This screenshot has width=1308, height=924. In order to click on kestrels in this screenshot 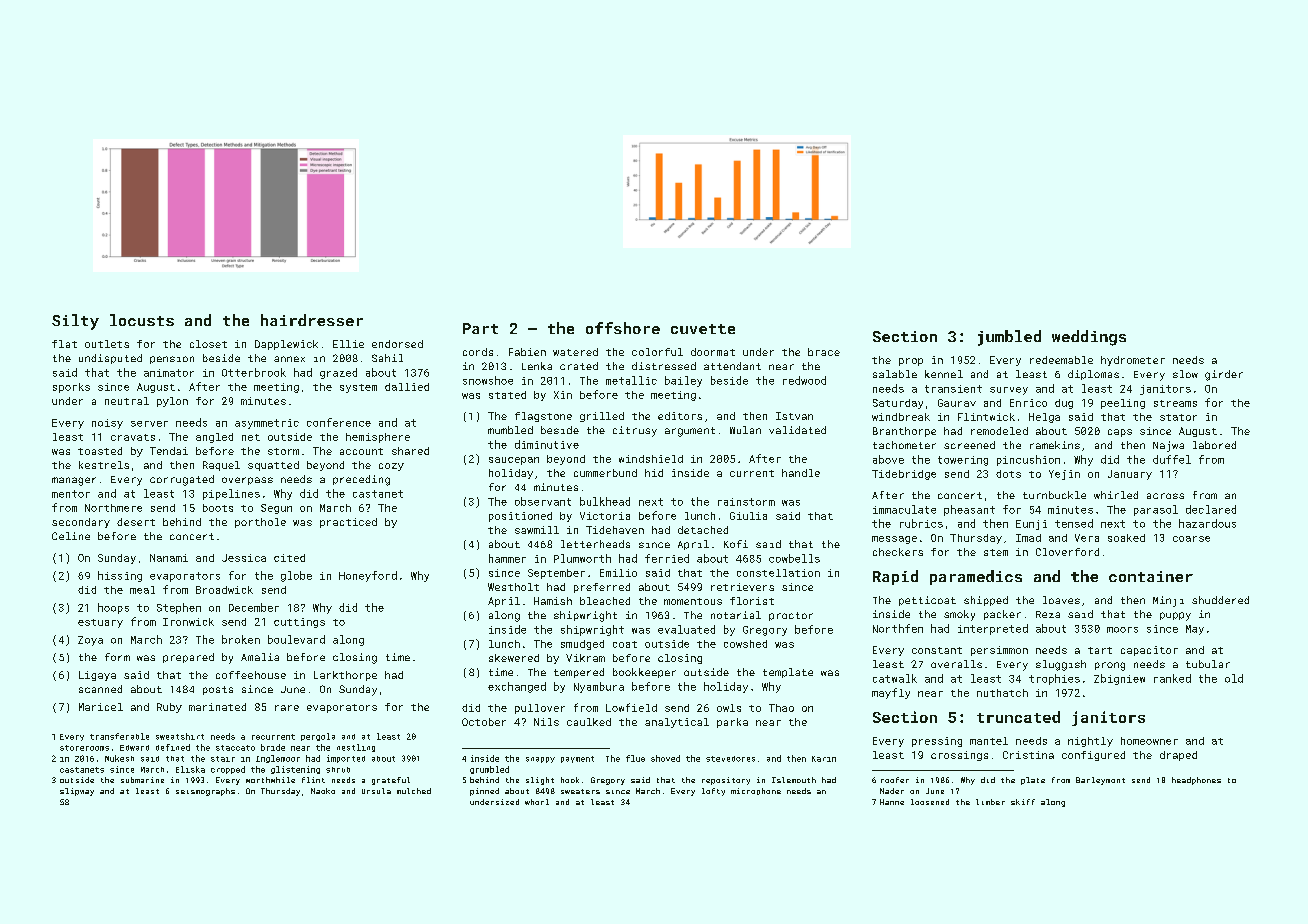, I will do `click(104, 465)`.
